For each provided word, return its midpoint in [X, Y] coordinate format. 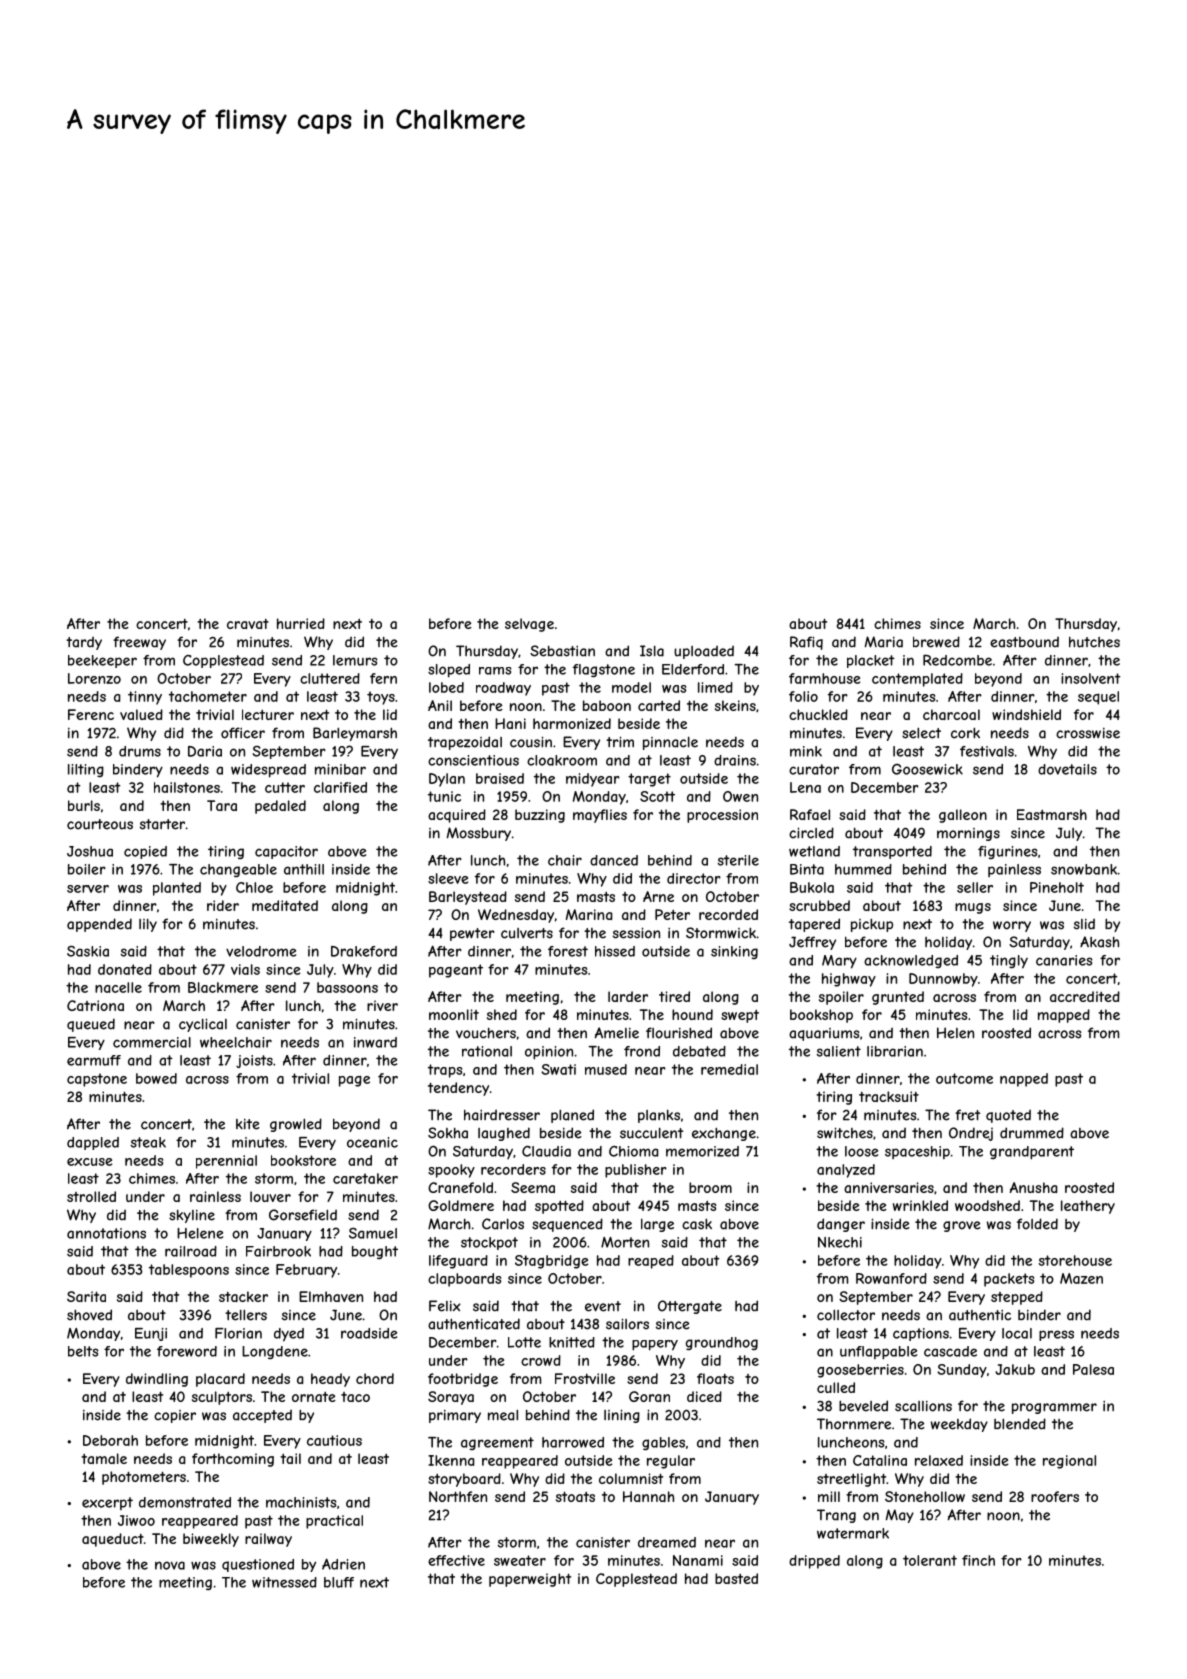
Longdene [275, 1352]
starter [162, 824]
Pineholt [1057, 887]
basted [736, 1578]
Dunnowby [943, 980]
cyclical [203, 1025]
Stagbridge [552, 1262]
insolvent [1091, 678]
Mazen [1081, 1278]
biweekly [211, 1540]
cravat [248, 624]
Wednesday [516, 916]
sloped [449, 671]
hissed [615, 951]
